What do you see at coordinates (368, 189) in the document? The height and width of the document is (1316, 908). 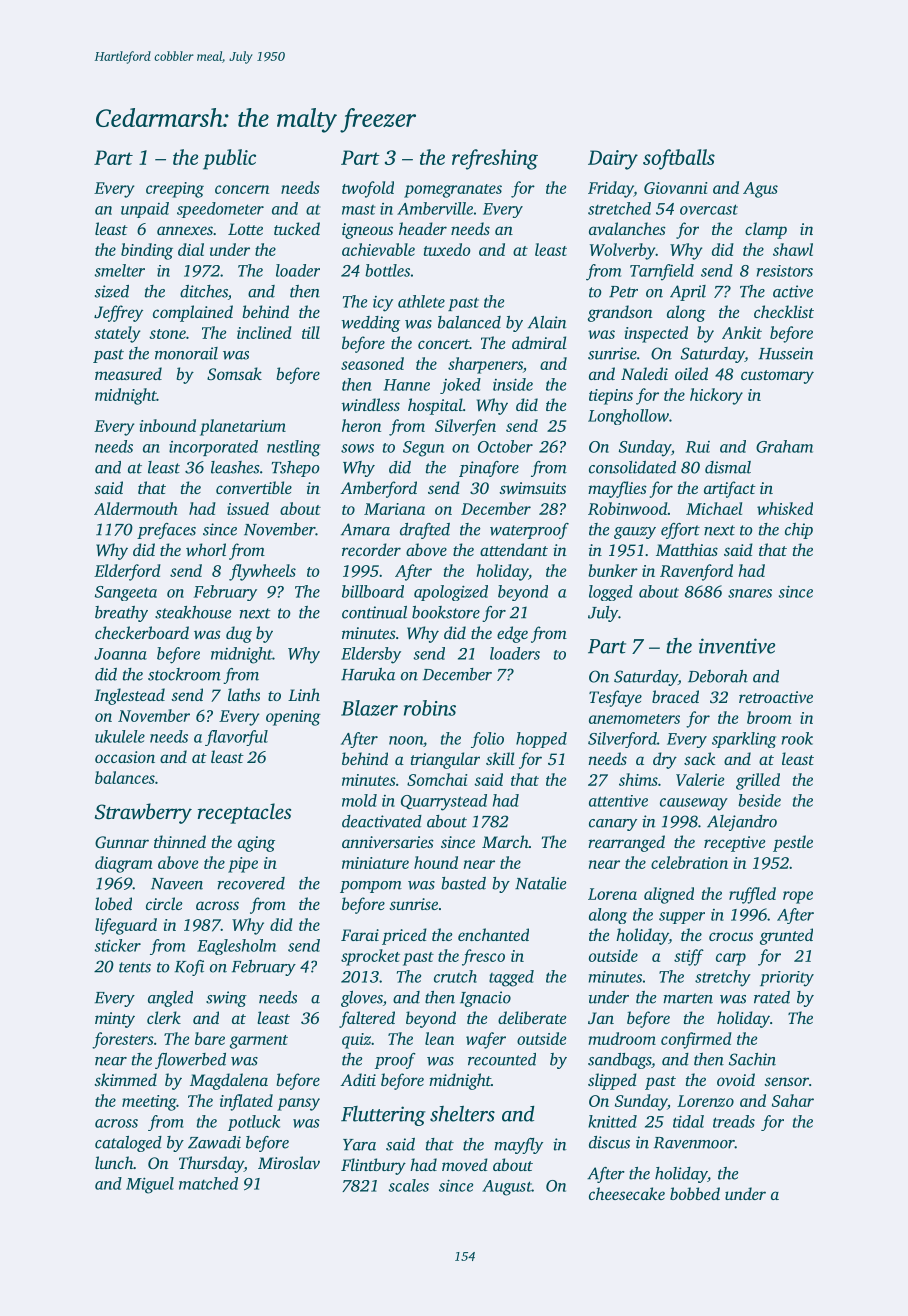 I see `twofold` at bounding box center [368, 189].
